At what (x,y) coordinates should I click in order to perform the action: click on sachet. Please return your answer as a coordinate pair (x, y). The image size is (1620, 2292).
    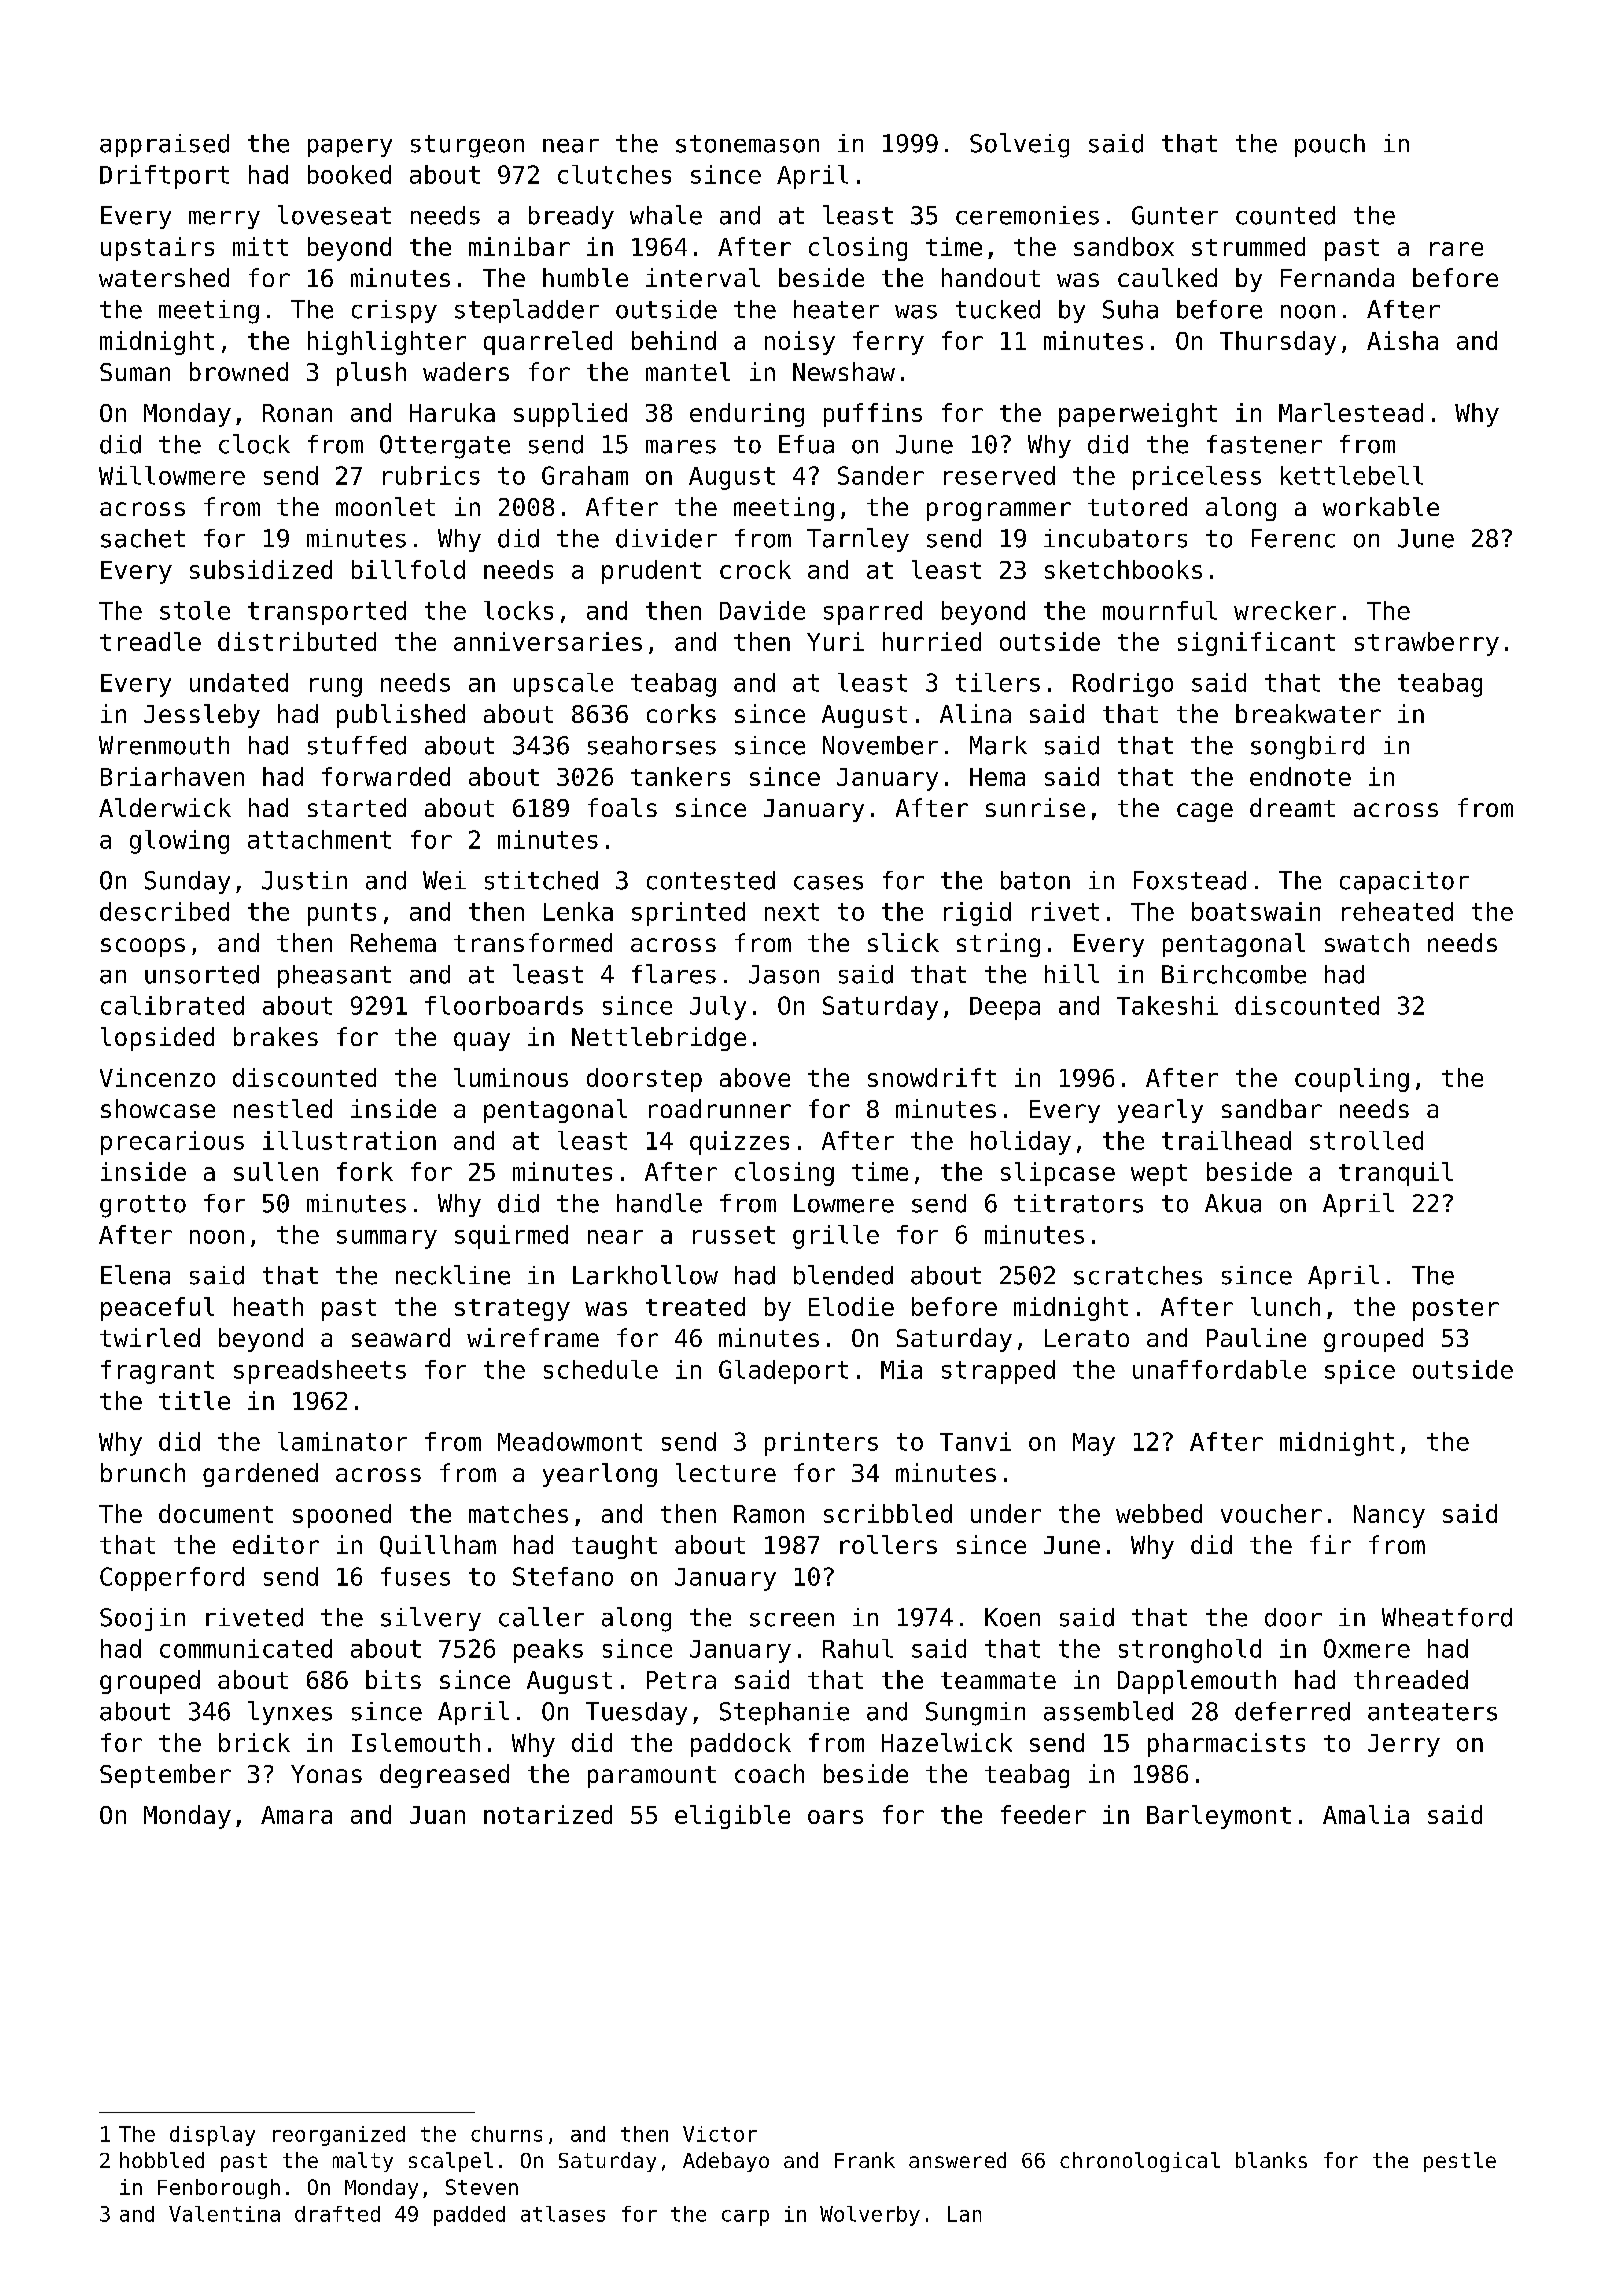
    Looking at the image, I should click on (143, 538).
